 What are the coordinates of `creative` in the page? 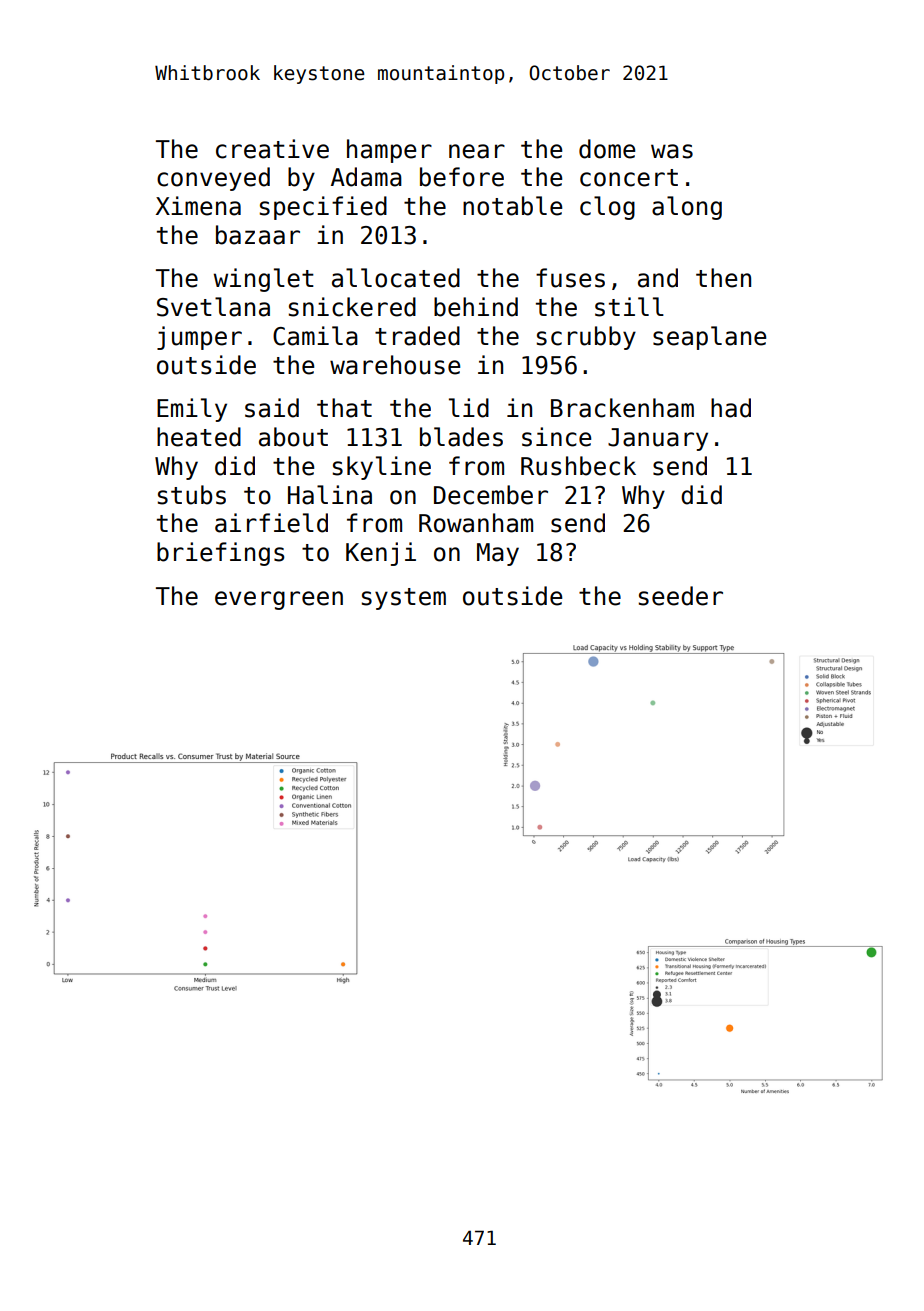 It's located at (272, 149).
